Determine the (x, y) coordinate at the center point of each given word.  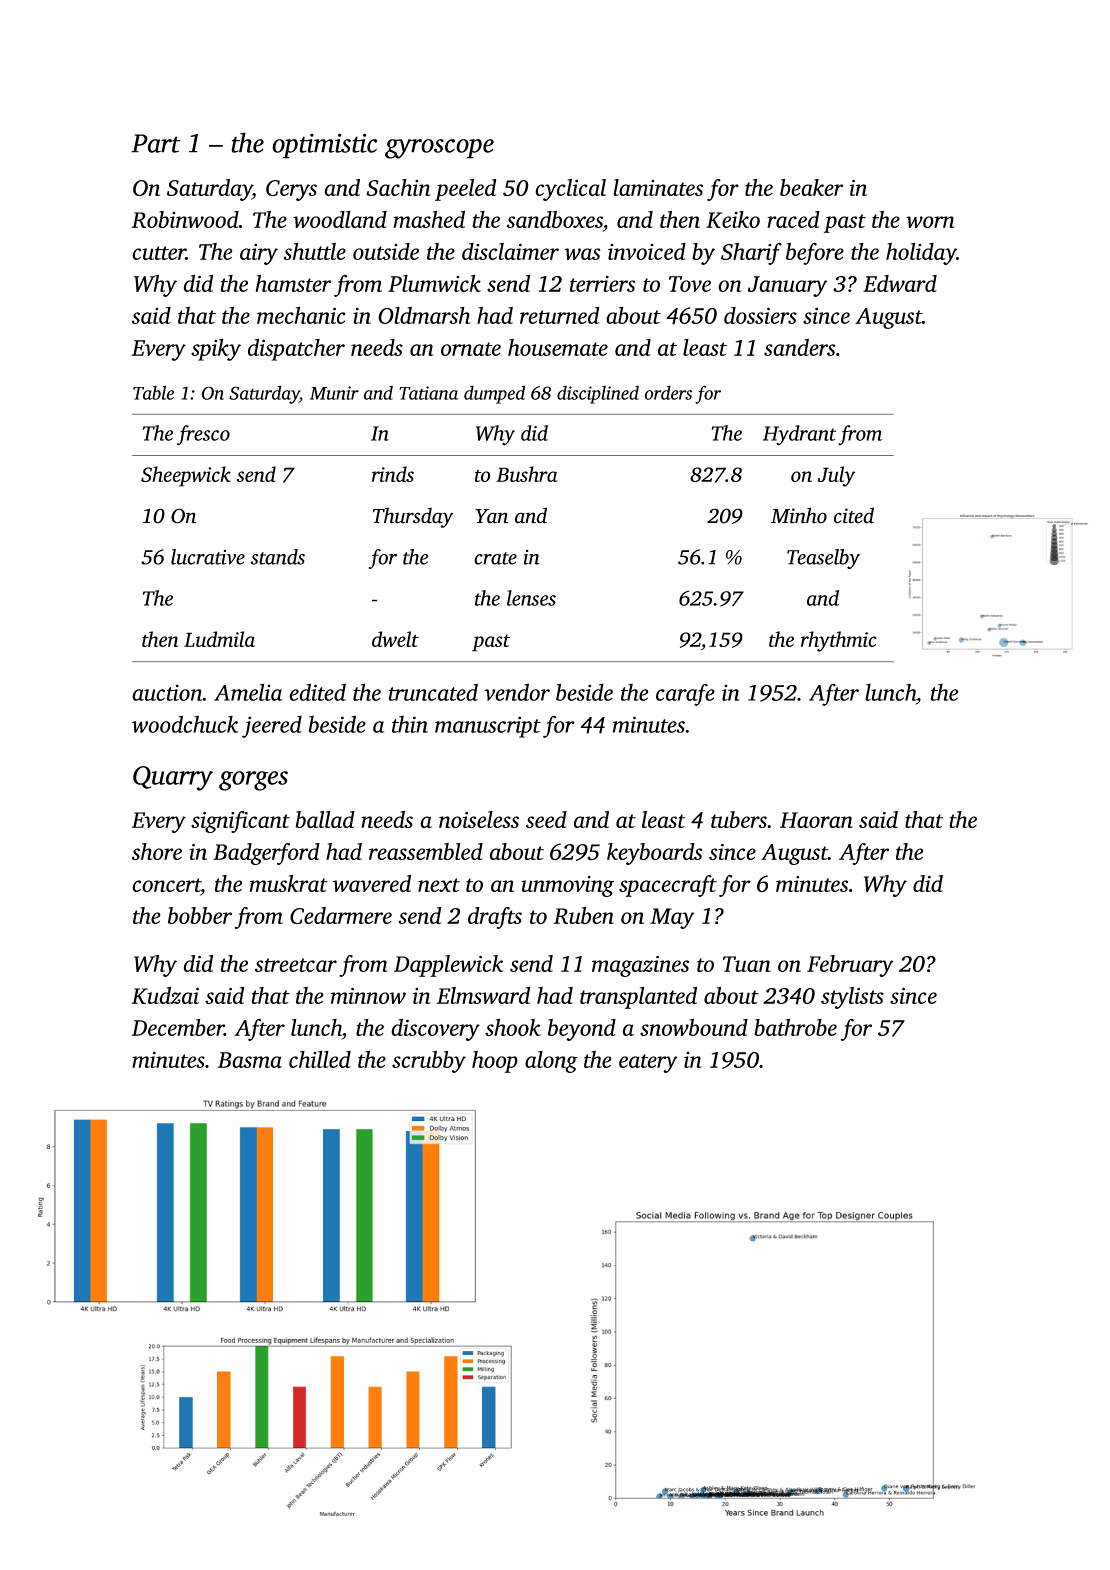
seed (546, 819)
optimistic (324, 146)
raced (793, 219)
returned (560, 315)
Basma (250, 1060)
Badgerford (266, 854)
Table (153, 392)
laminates (658, 187)
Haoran (816, 820)
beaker (811, 187)
